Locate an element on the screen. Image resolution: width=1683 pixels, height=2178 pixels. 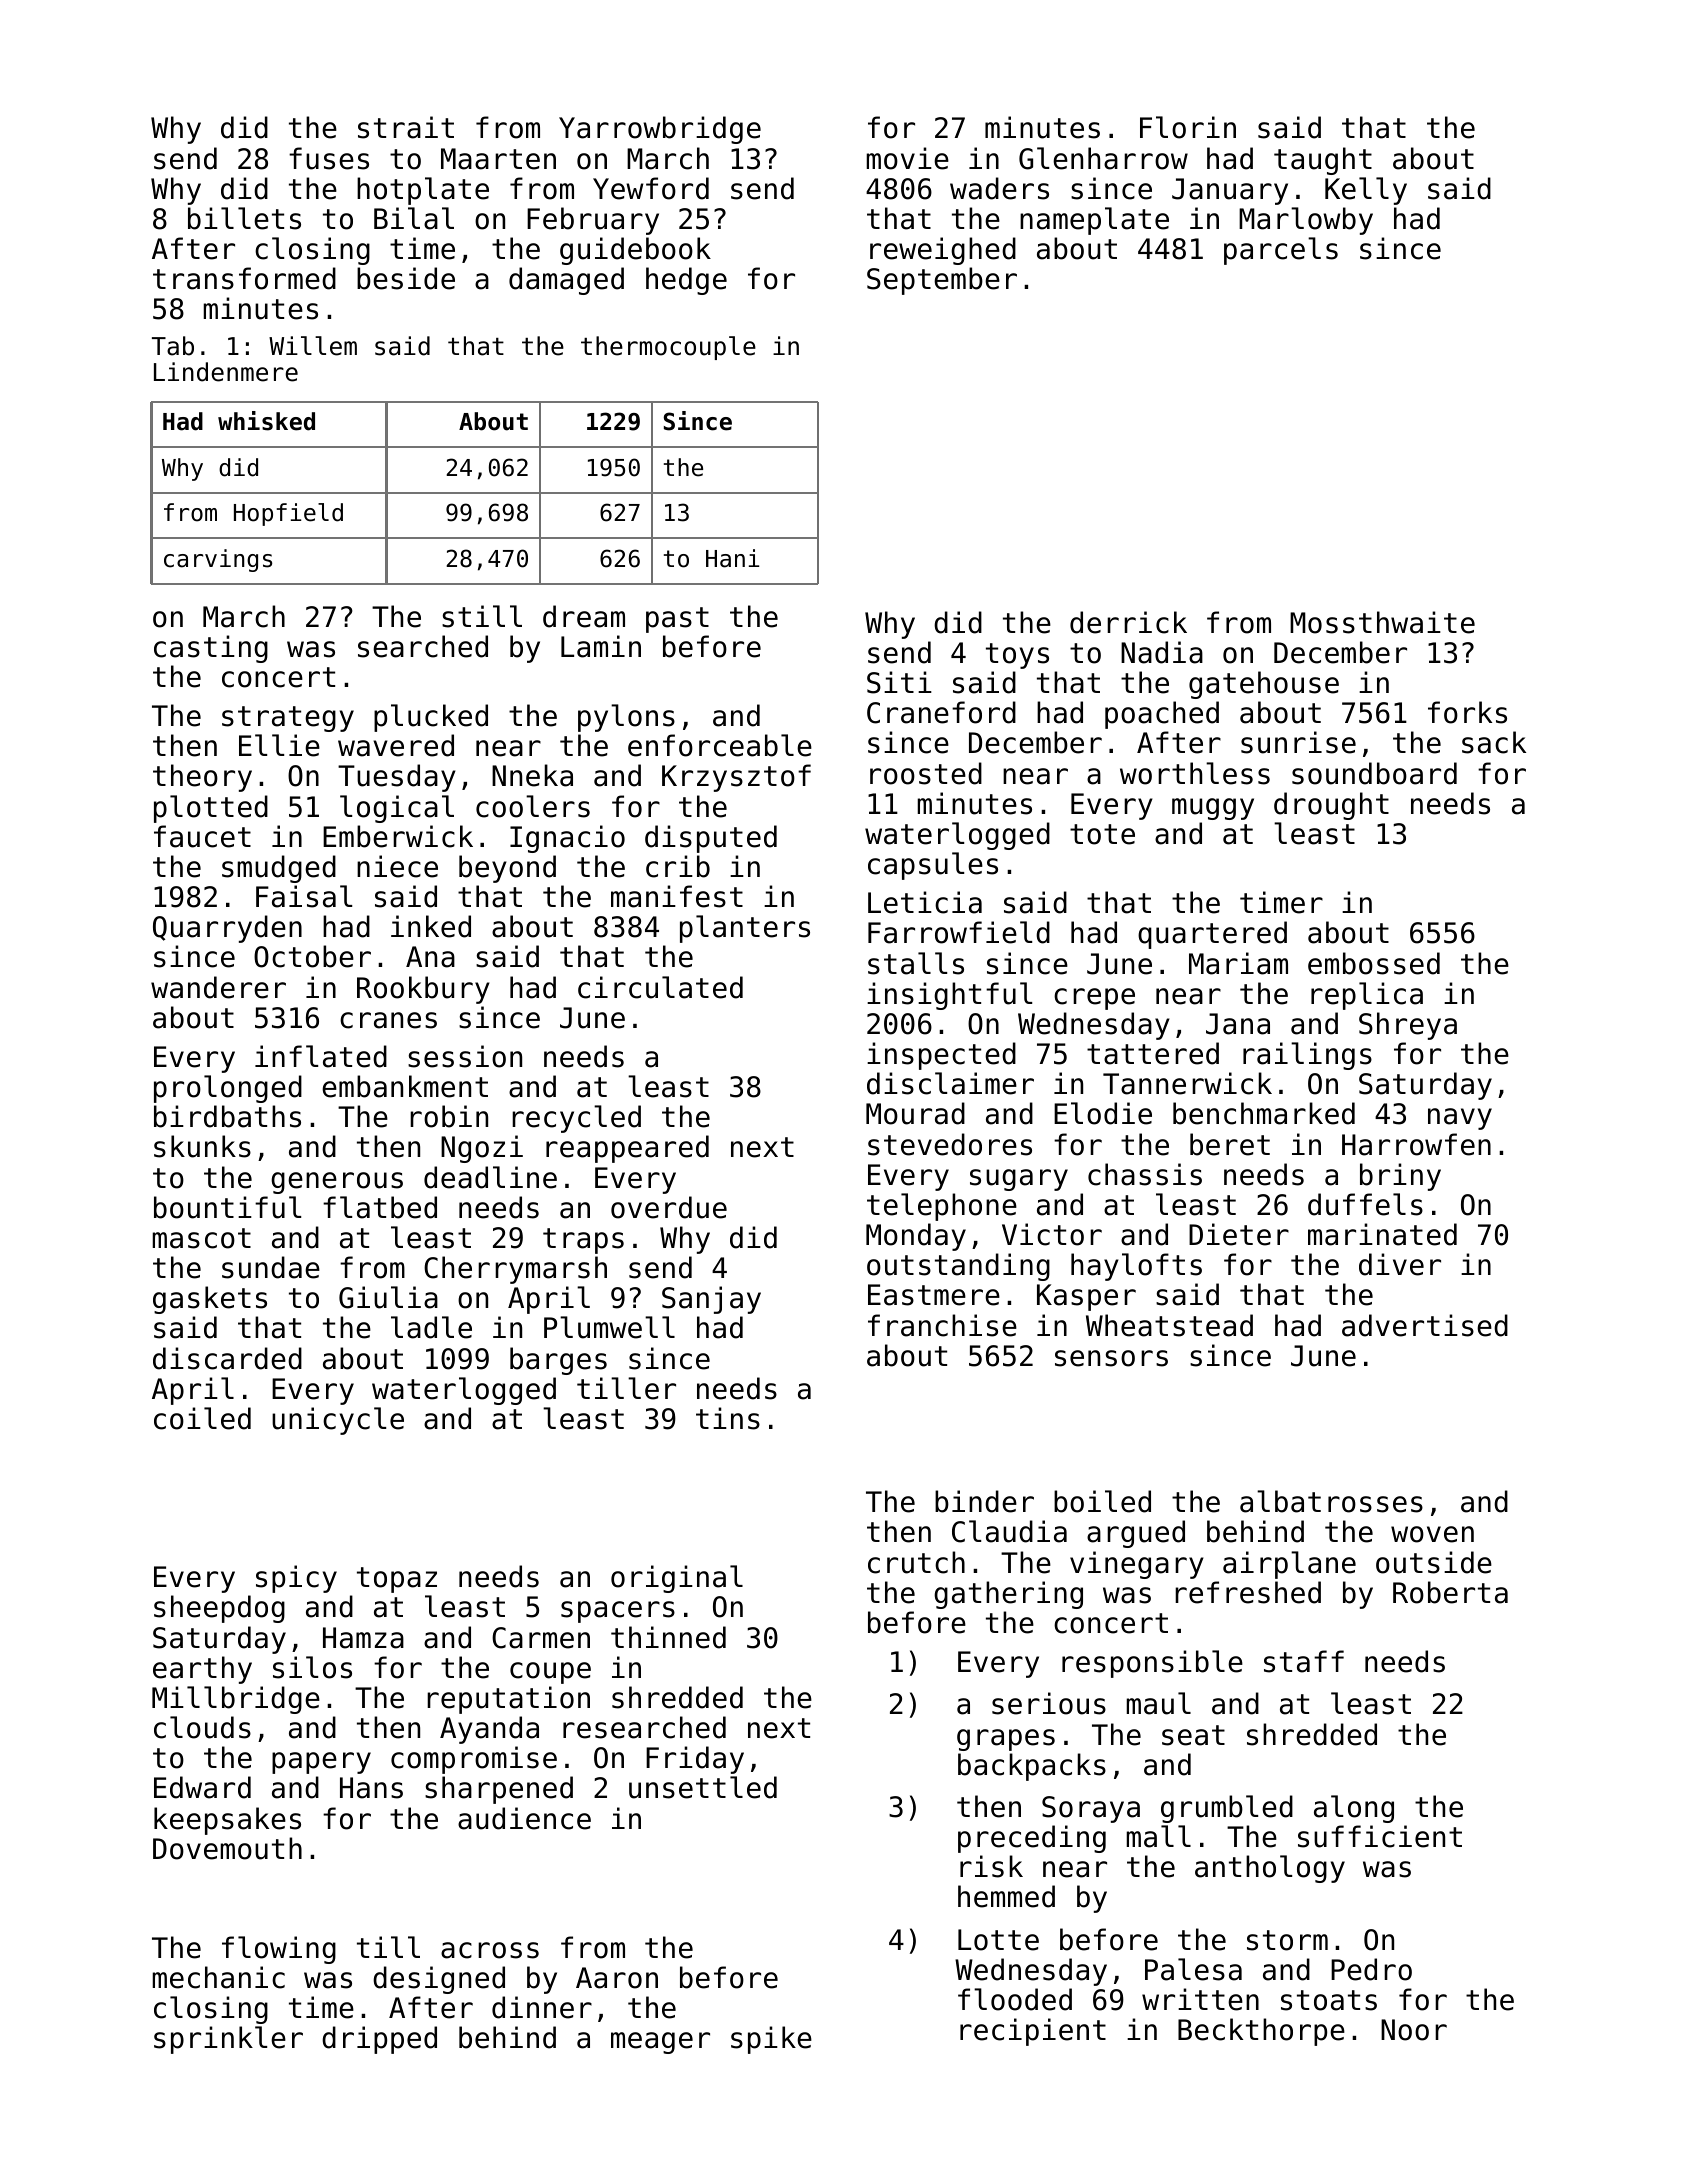
Yarrowbridge is located at coordinates (660, 130).
